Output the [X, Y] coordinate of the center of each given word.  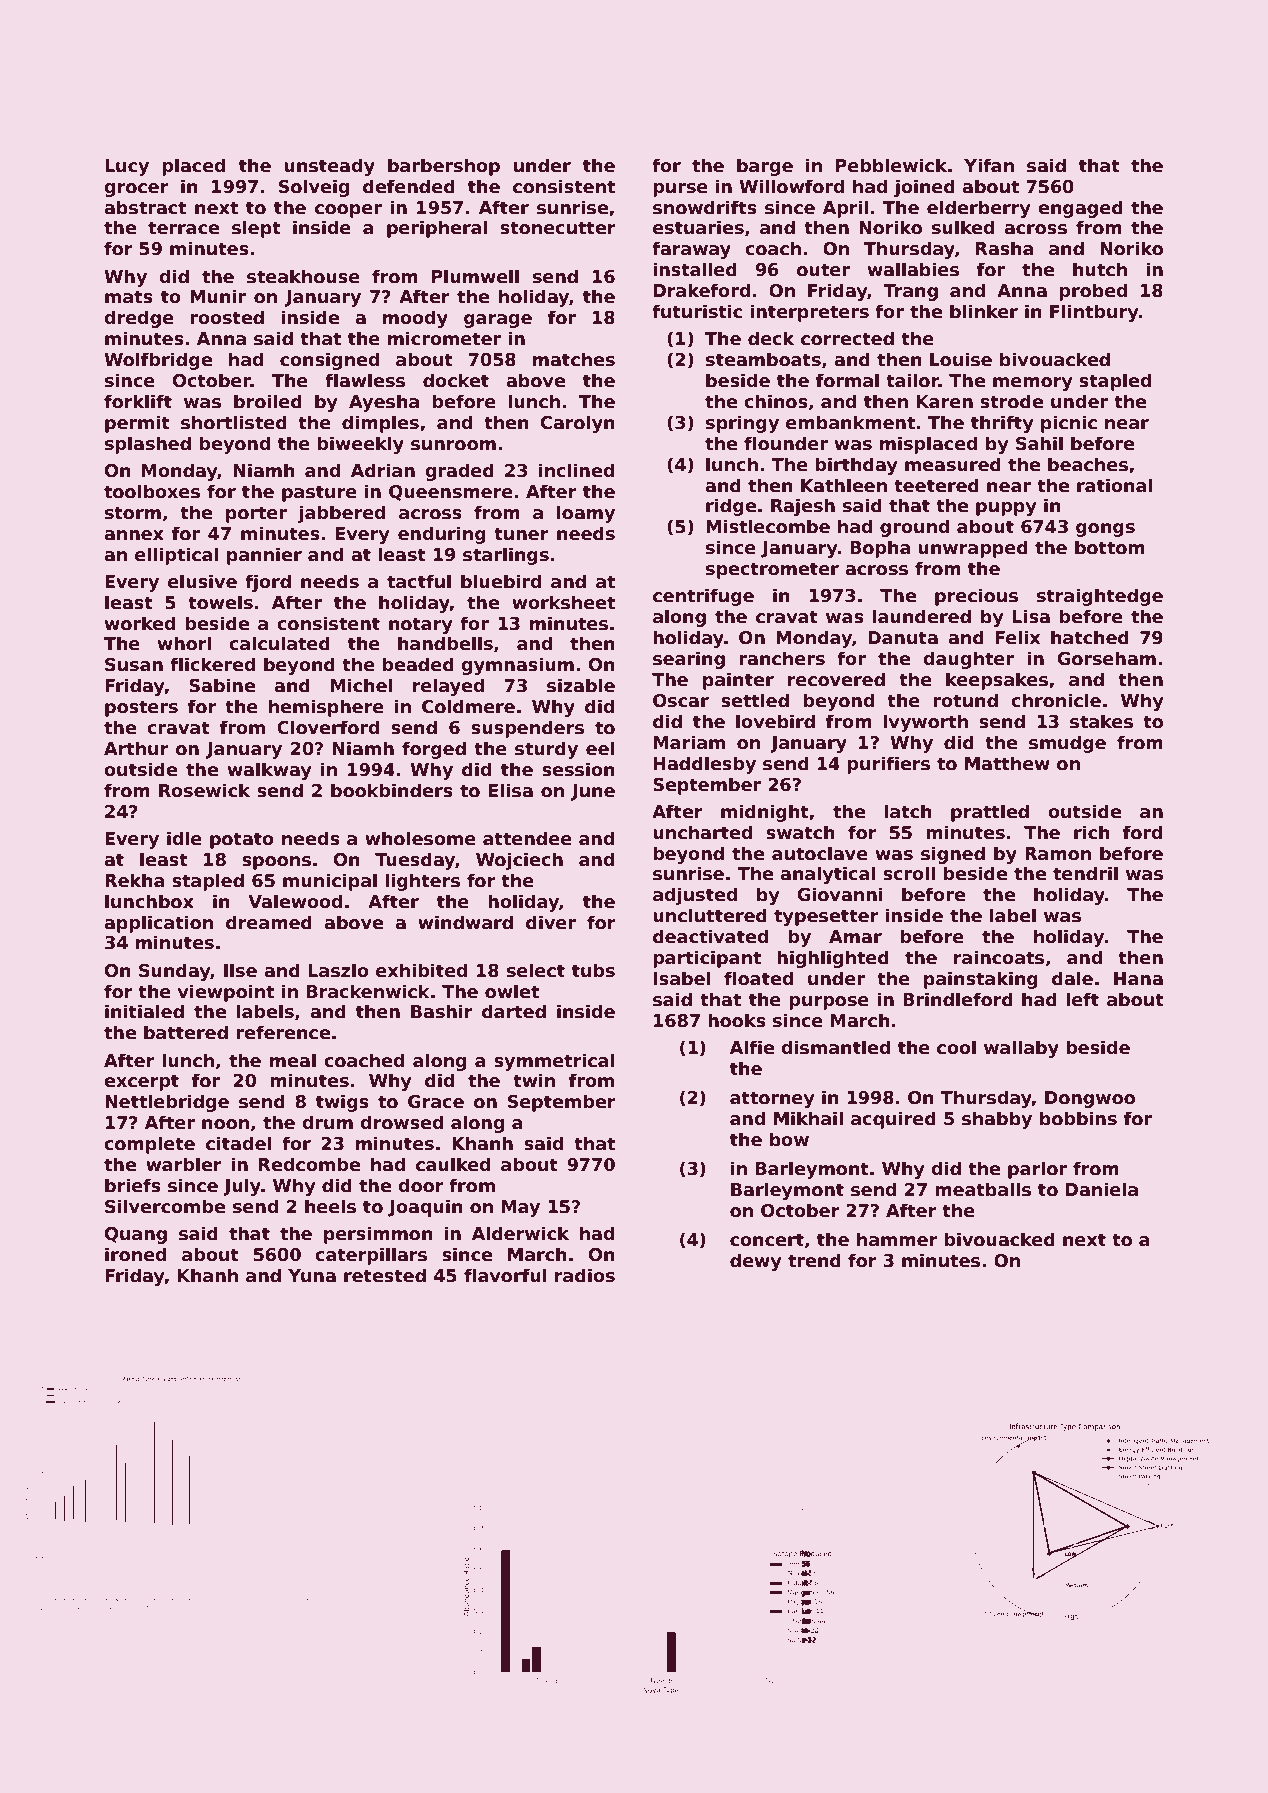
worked [140, 623]
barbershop [444, 167]
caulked [453, 1164]
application [158, 924]
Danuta [903, 638]
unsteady [329, 167]
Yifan [989, 165]
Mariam [689, 742]
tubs [593, 970]
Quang [136, 1235]
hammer [897, 1239]
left [1082, 999]
